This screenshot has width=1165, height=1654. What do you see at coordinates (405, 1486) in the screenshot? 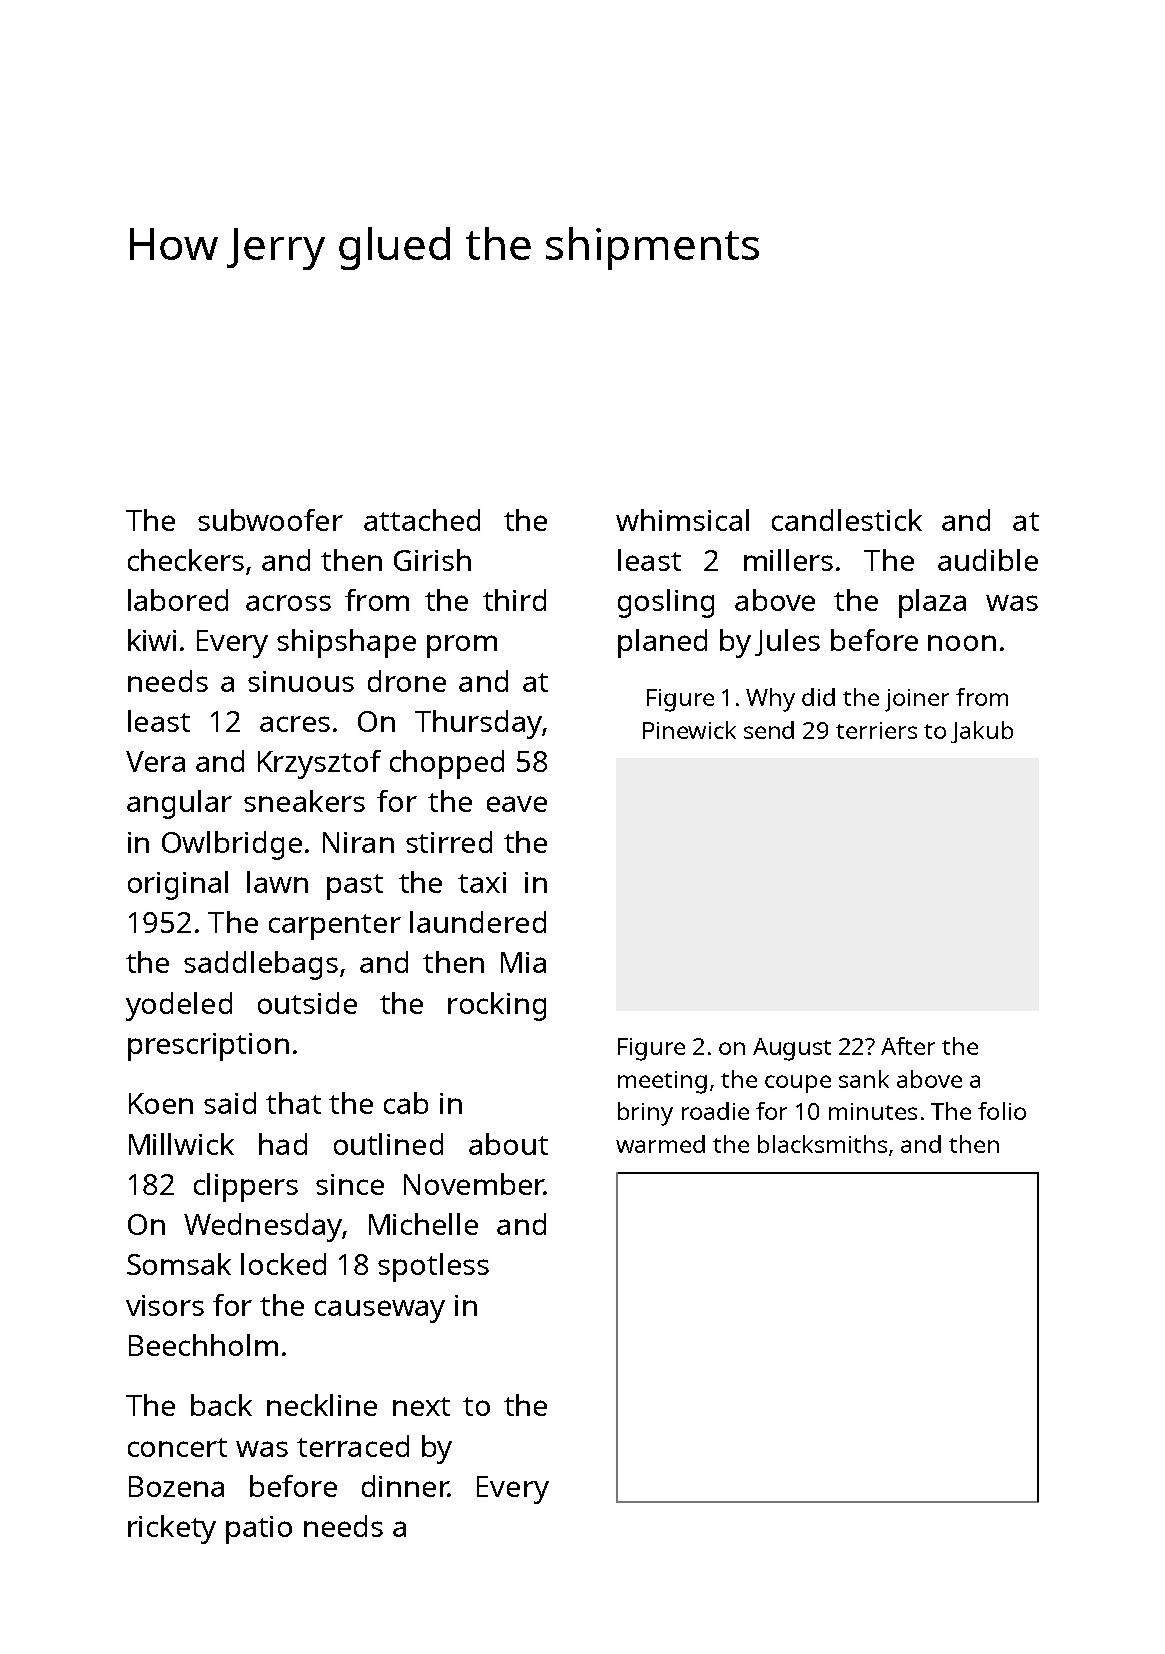
I see `dinner` at bounding box center [405, 1486].
